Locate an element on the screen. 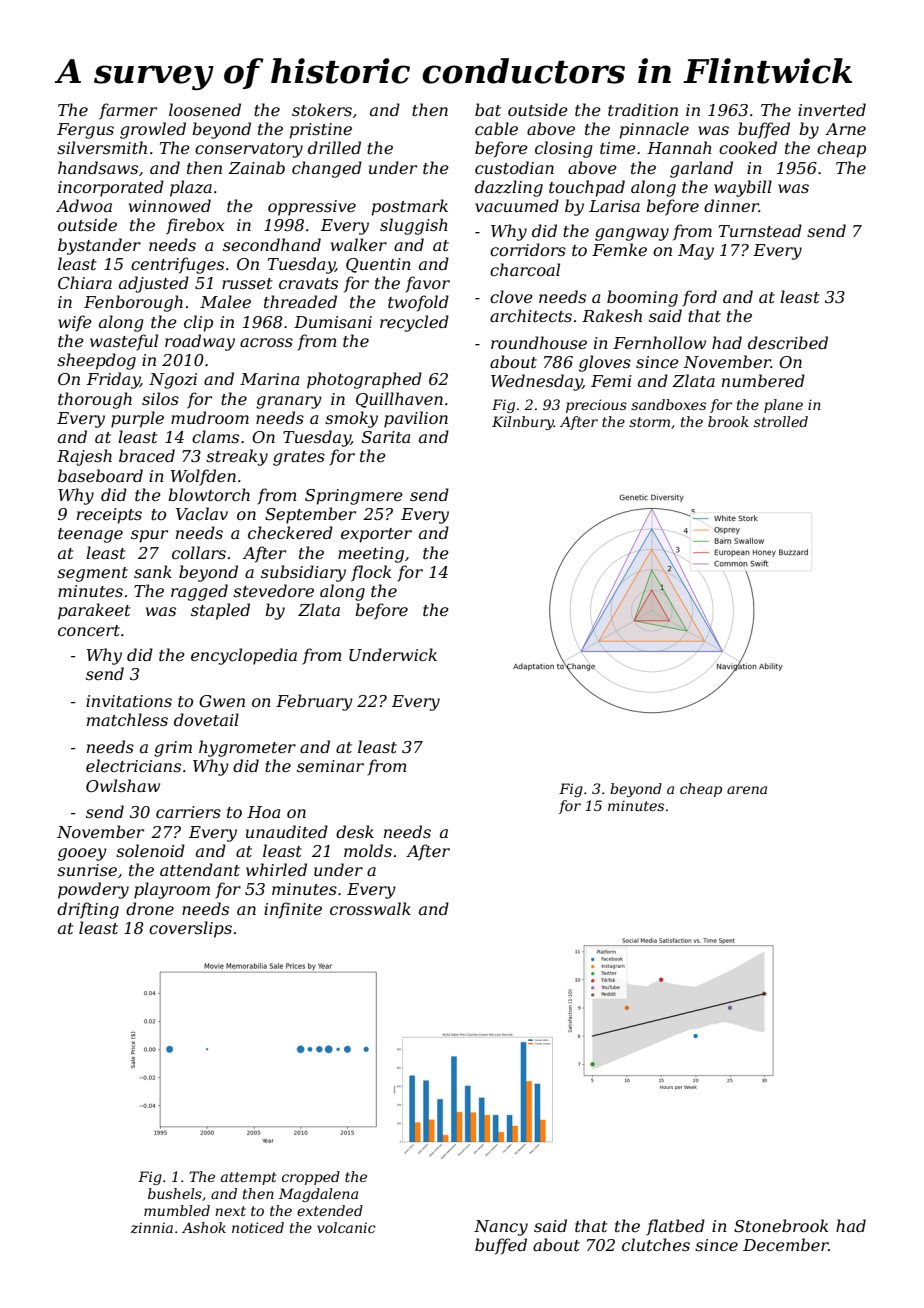 The height and width of the screenshot is (1308, 924). crosswalk is located at coordinates (370, 908).
